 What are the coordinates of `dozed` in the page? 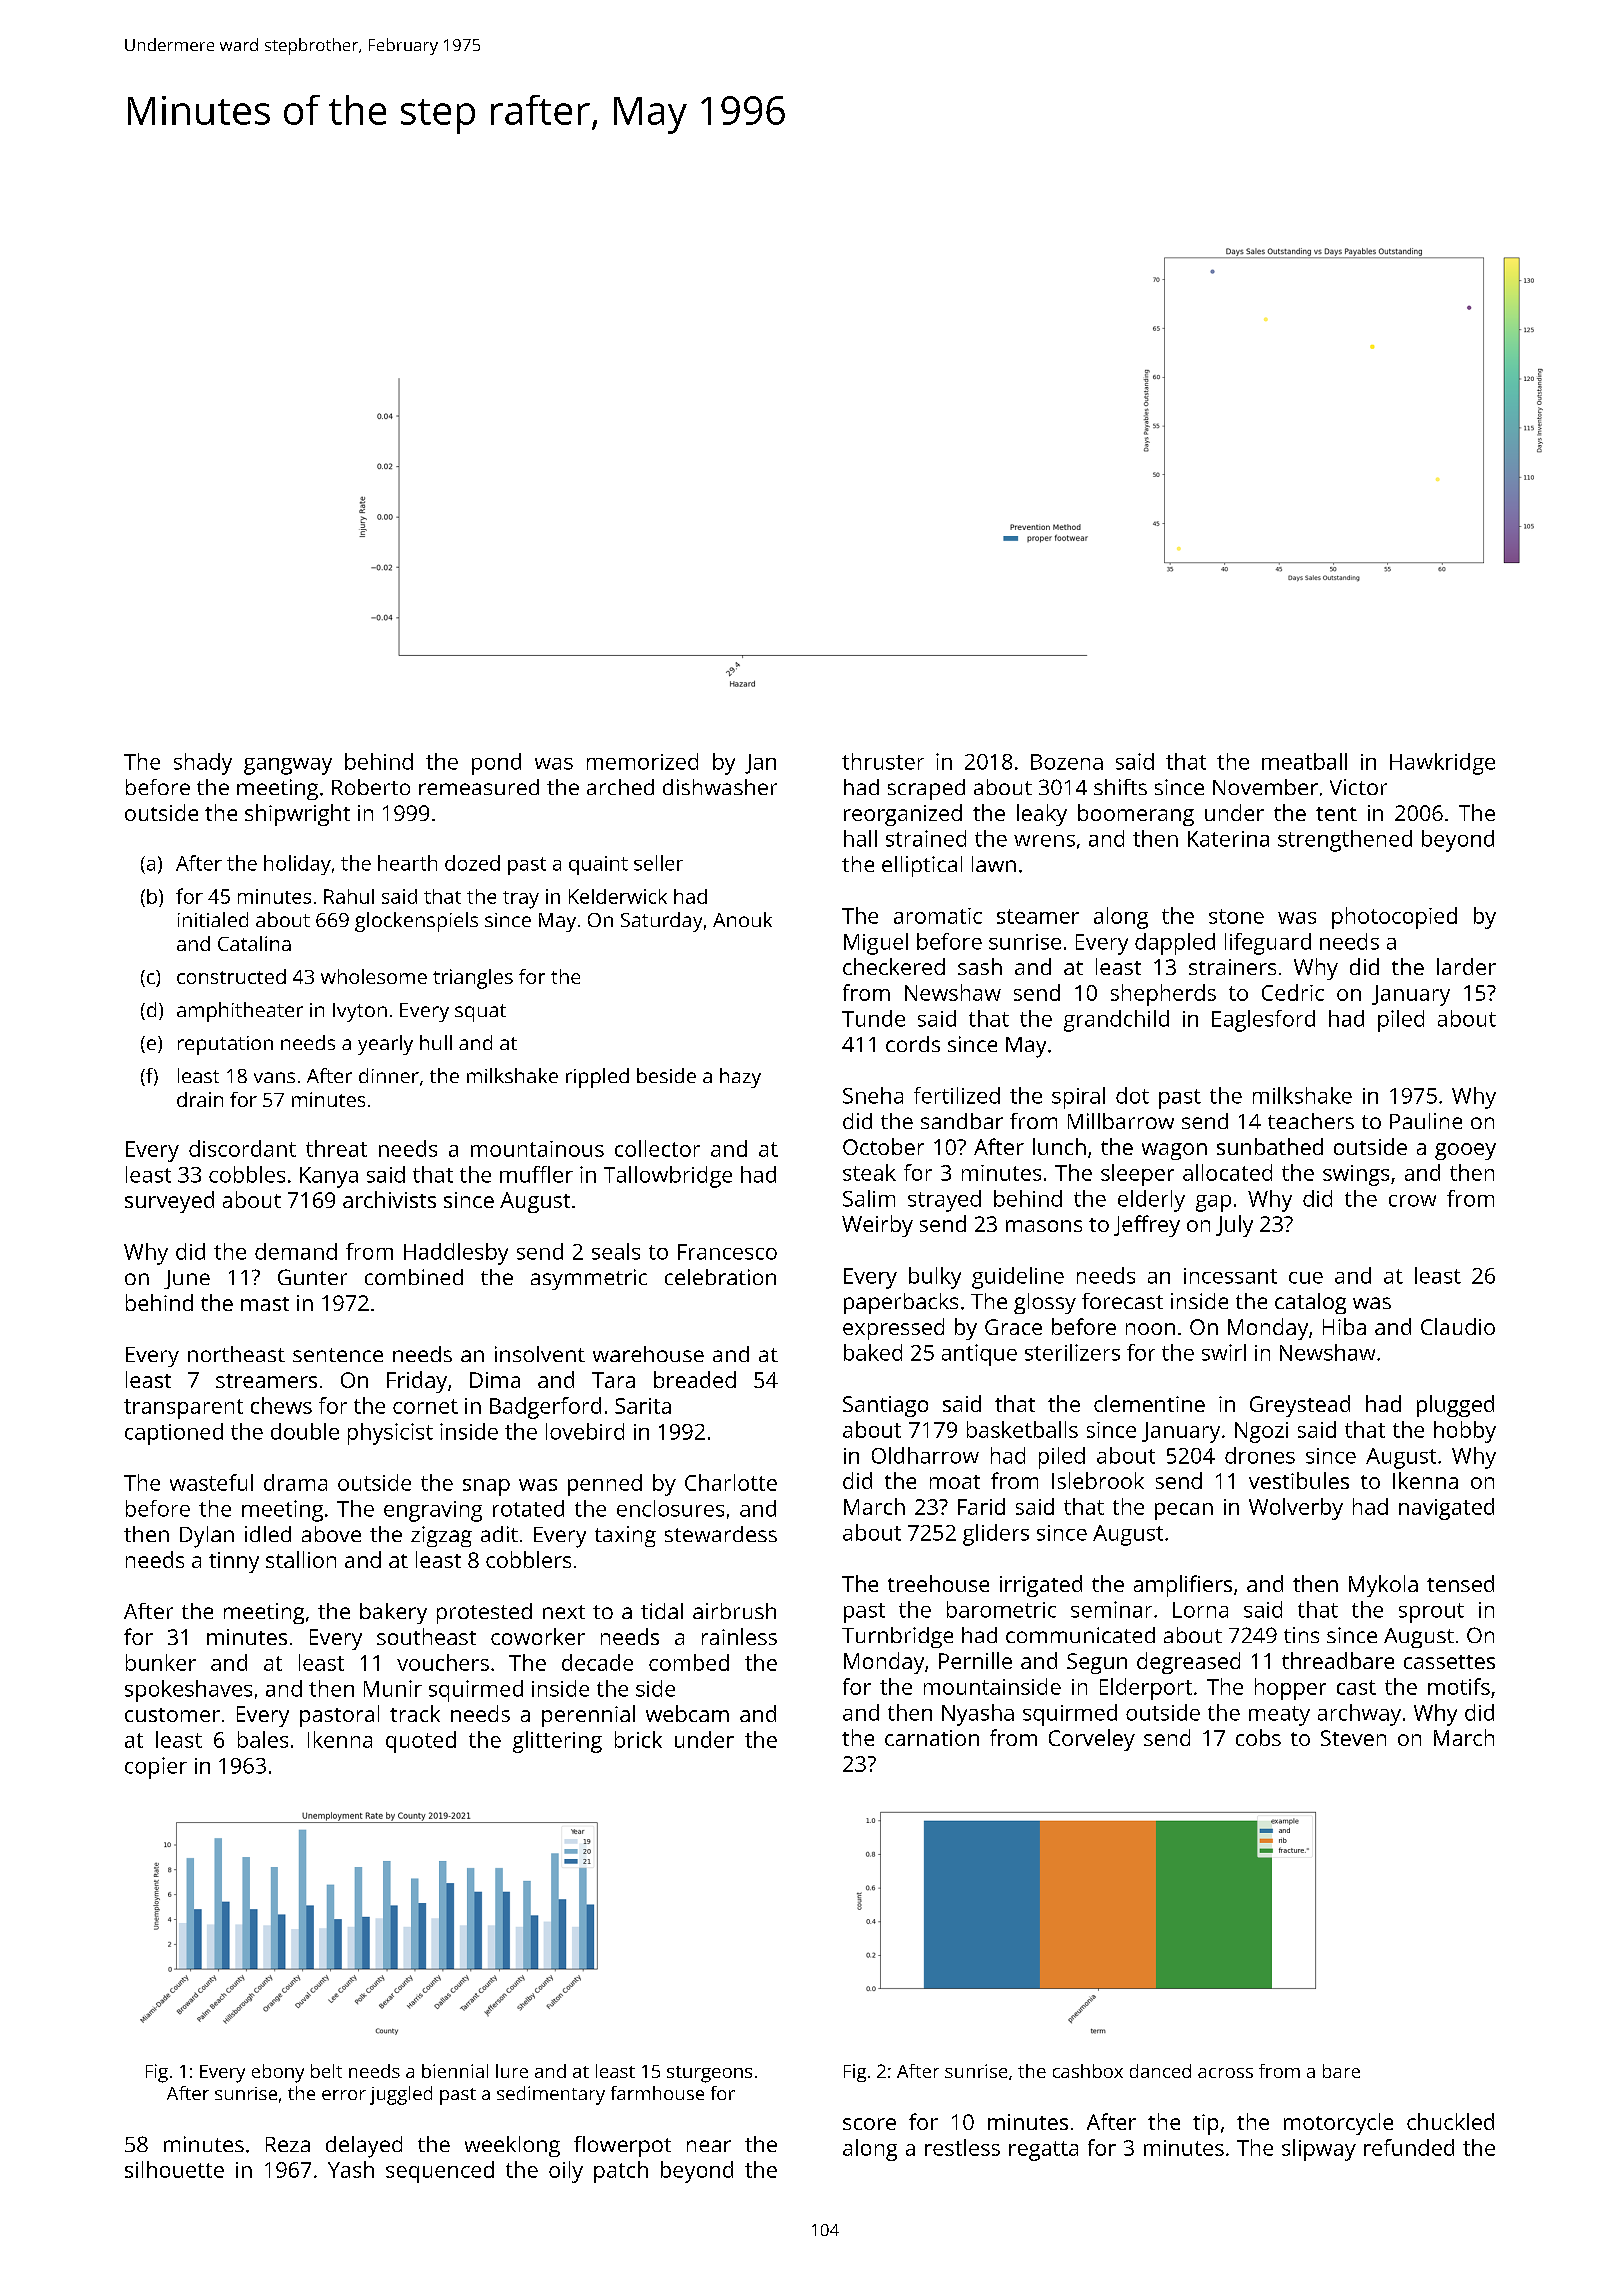 It's located at (472, 863).
